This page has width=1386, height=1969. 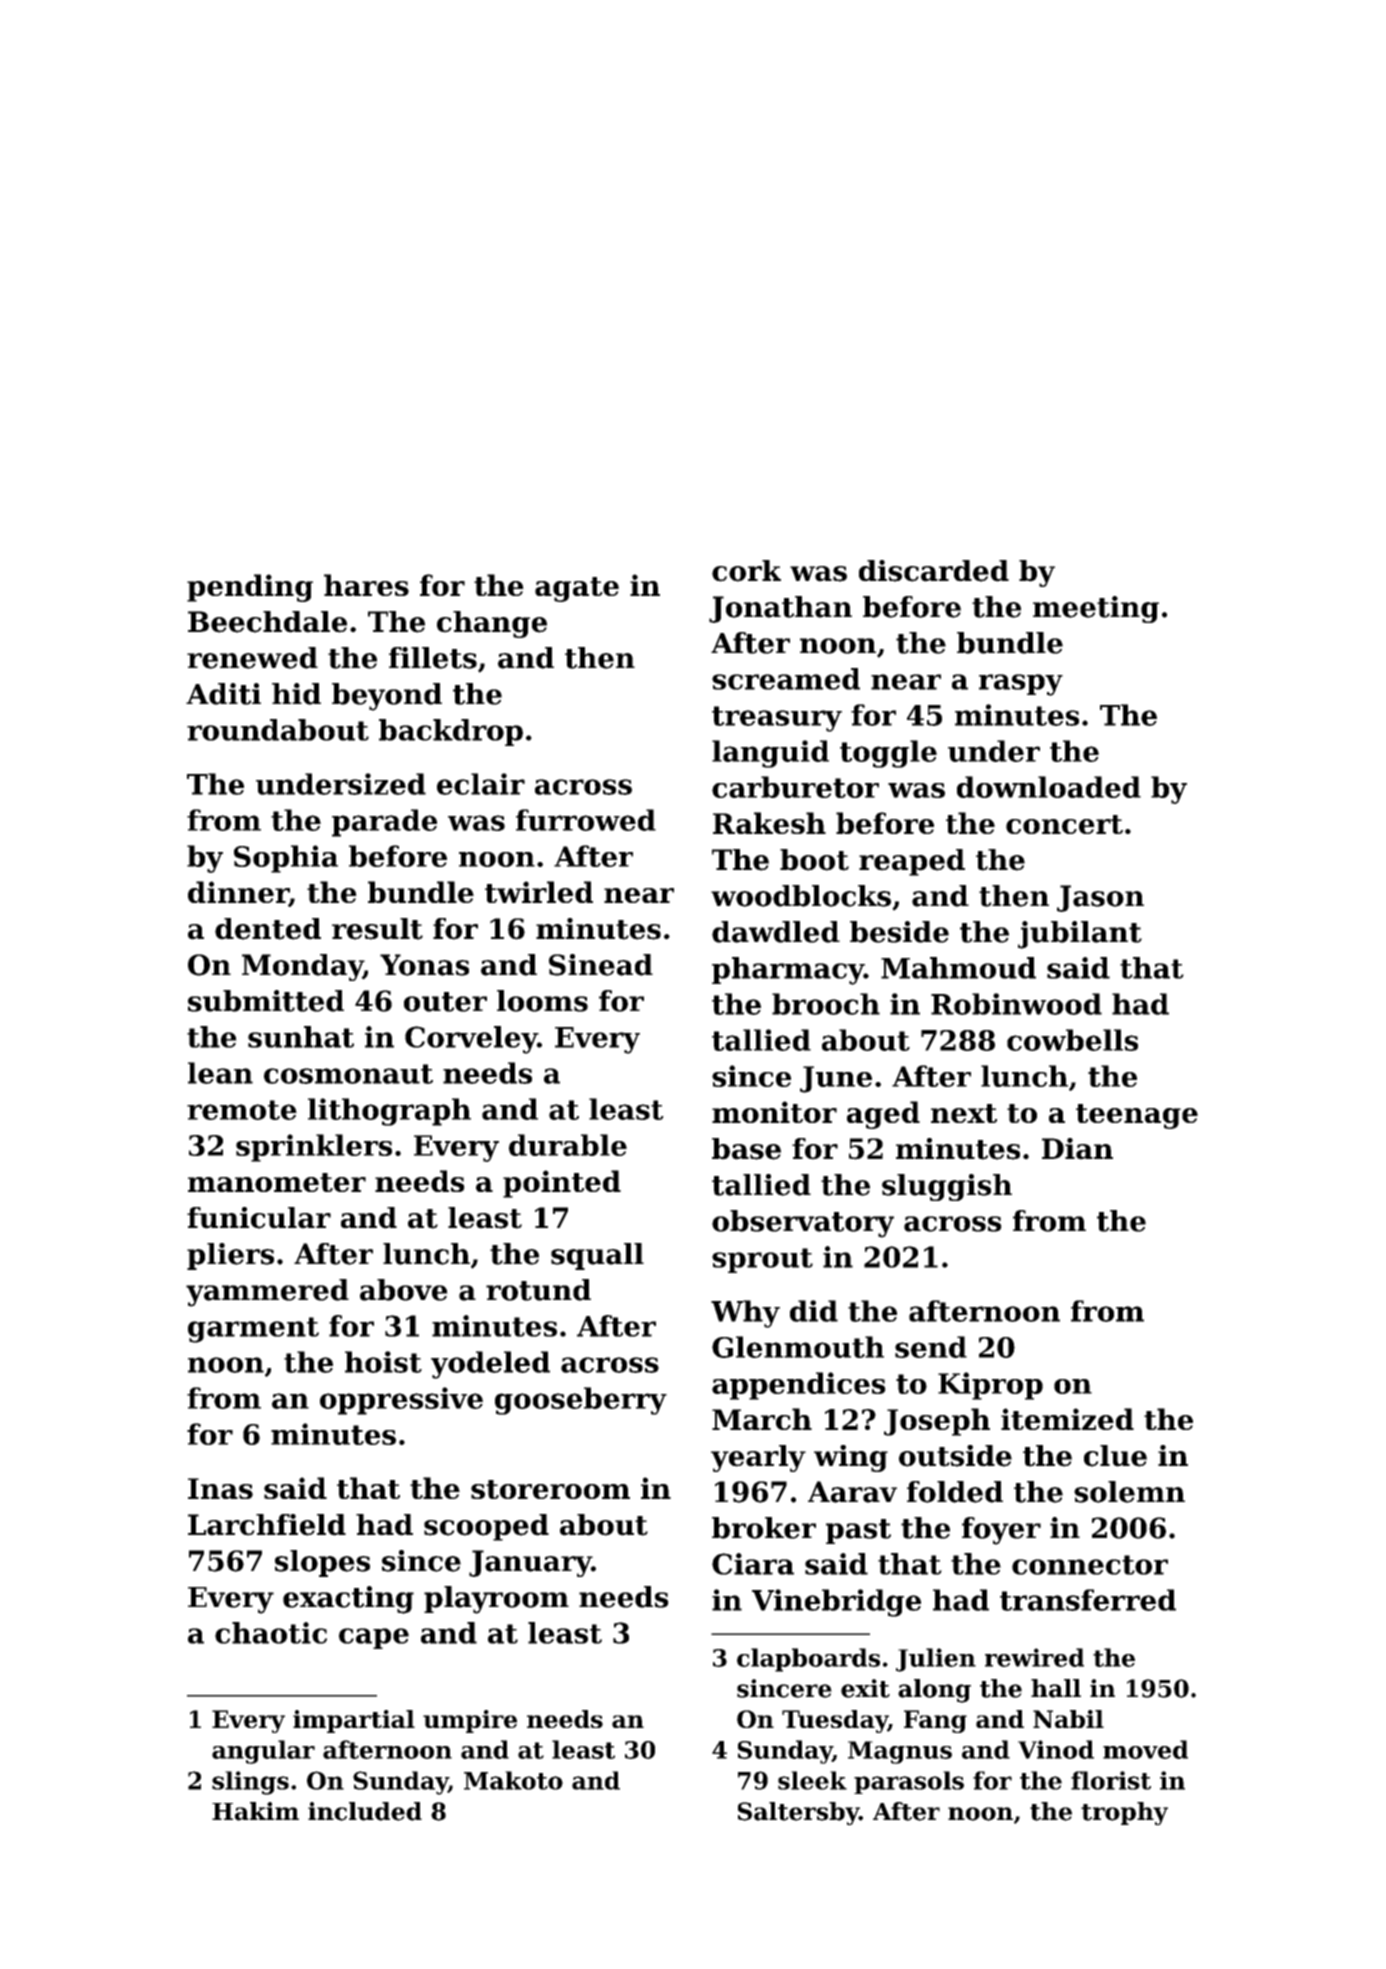 What do you see at coordinates (1096, 609) in the page?
I see `meeting` at bounding box center [1096, 609].
